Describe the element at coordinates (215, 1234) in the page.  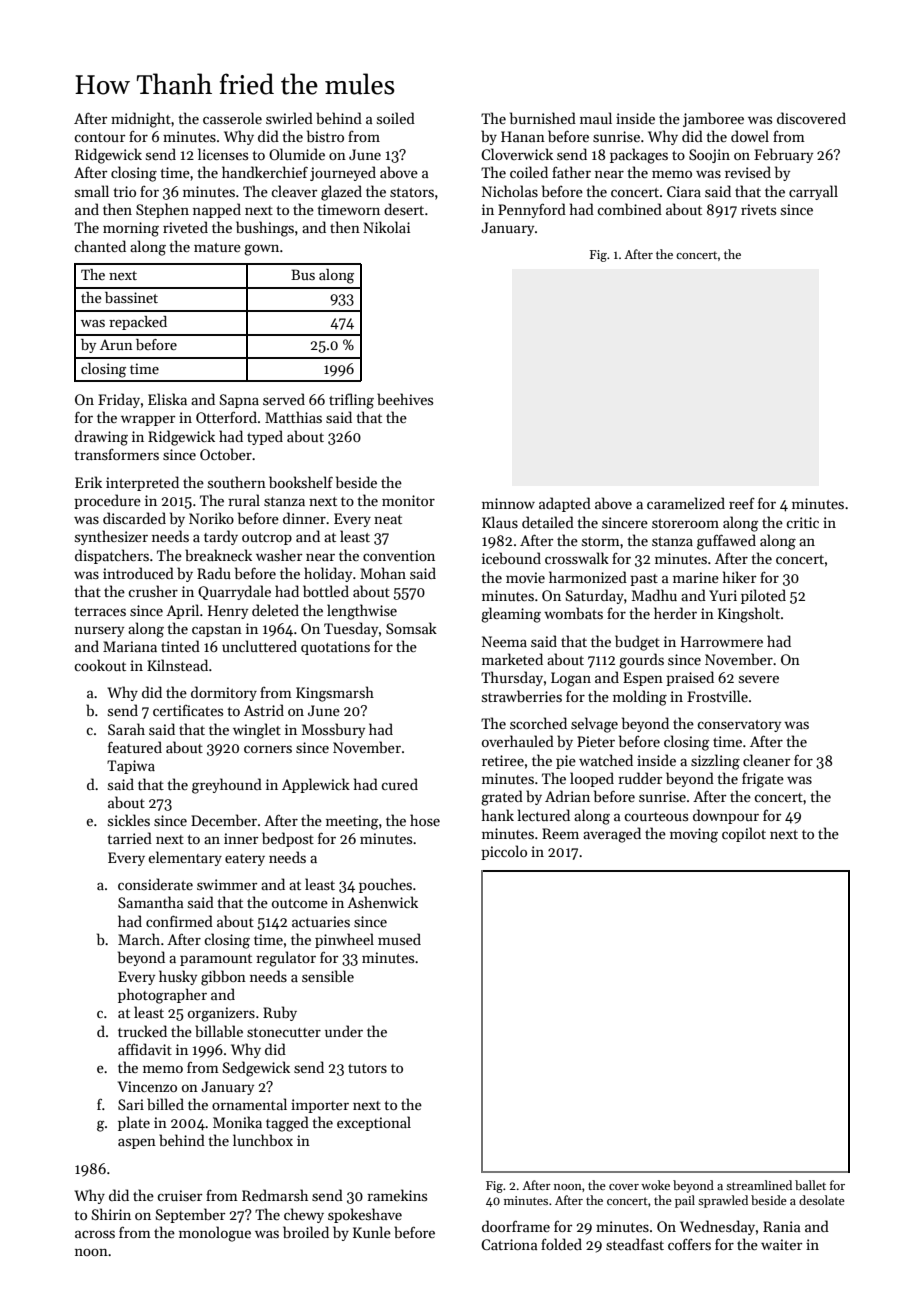
I see `monologue` at that location.
